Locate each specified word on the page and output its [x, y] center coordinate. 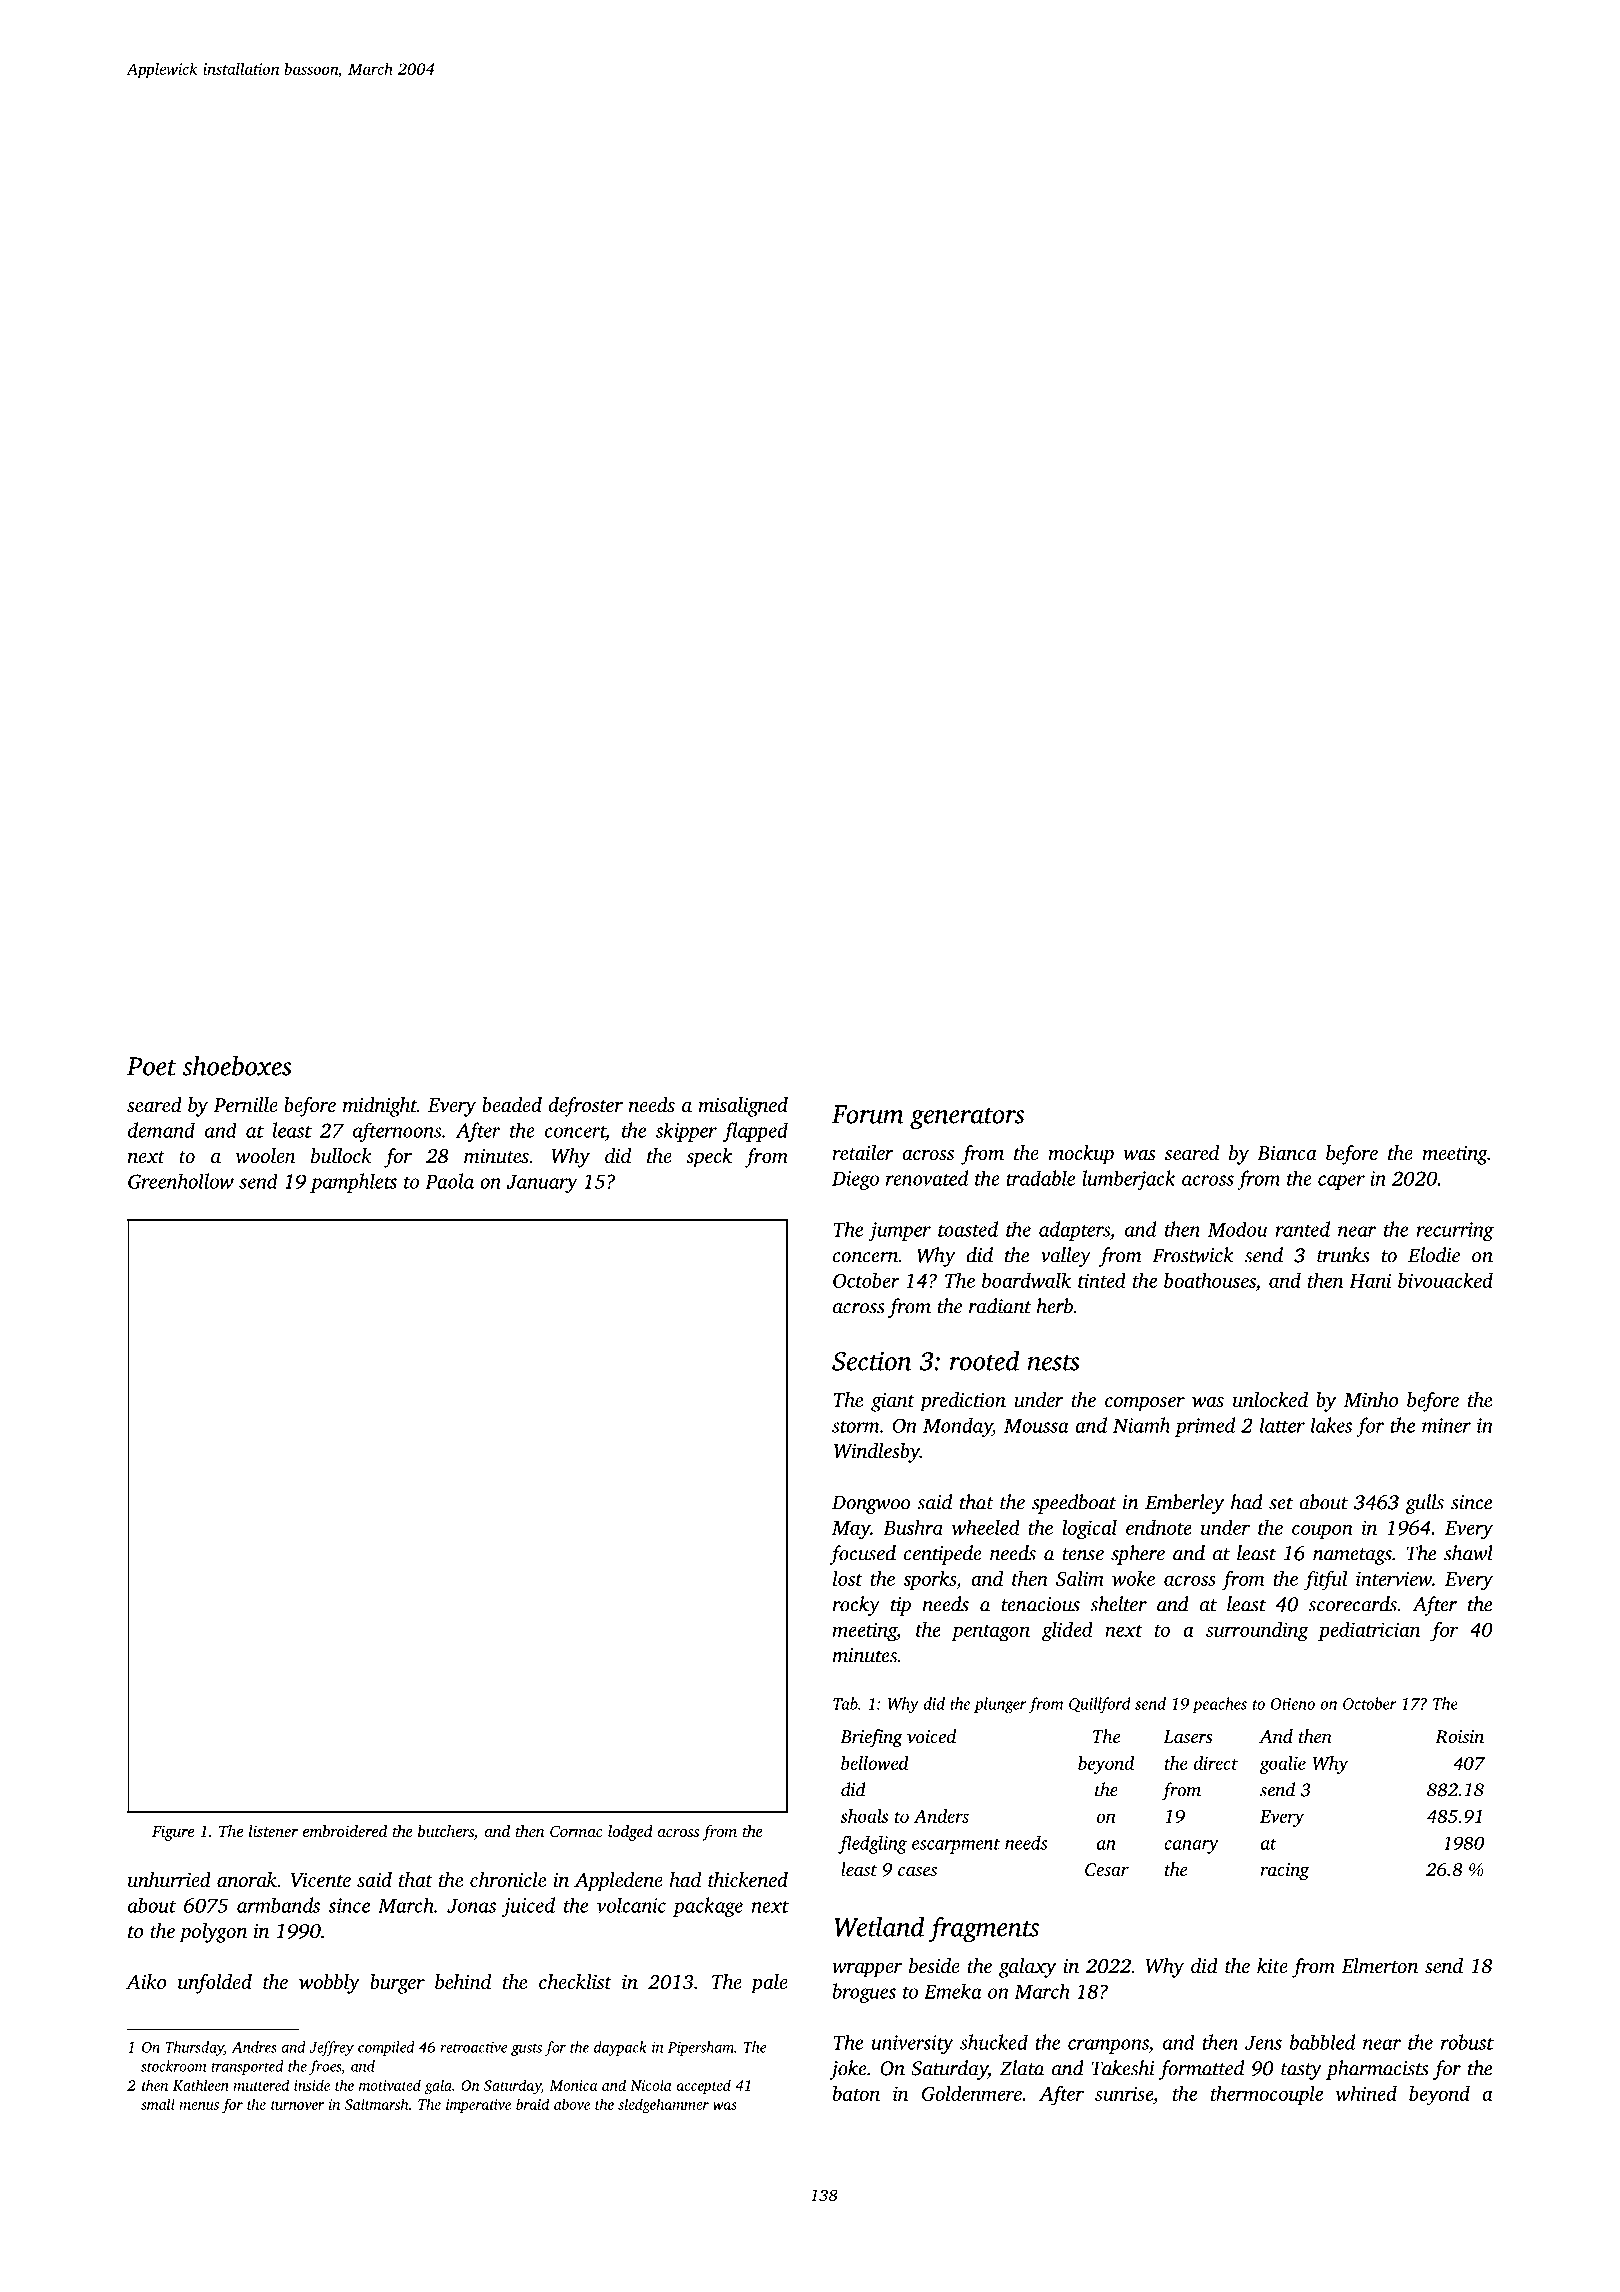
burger [397, 1984]
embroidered [345, 1831]
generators [967, 1119]
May [851, 1530]
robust [1467, 2042]
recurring [1455, 1231]
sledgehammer [663, 2105]
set [1281, 1503]
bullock [341, 1155]
